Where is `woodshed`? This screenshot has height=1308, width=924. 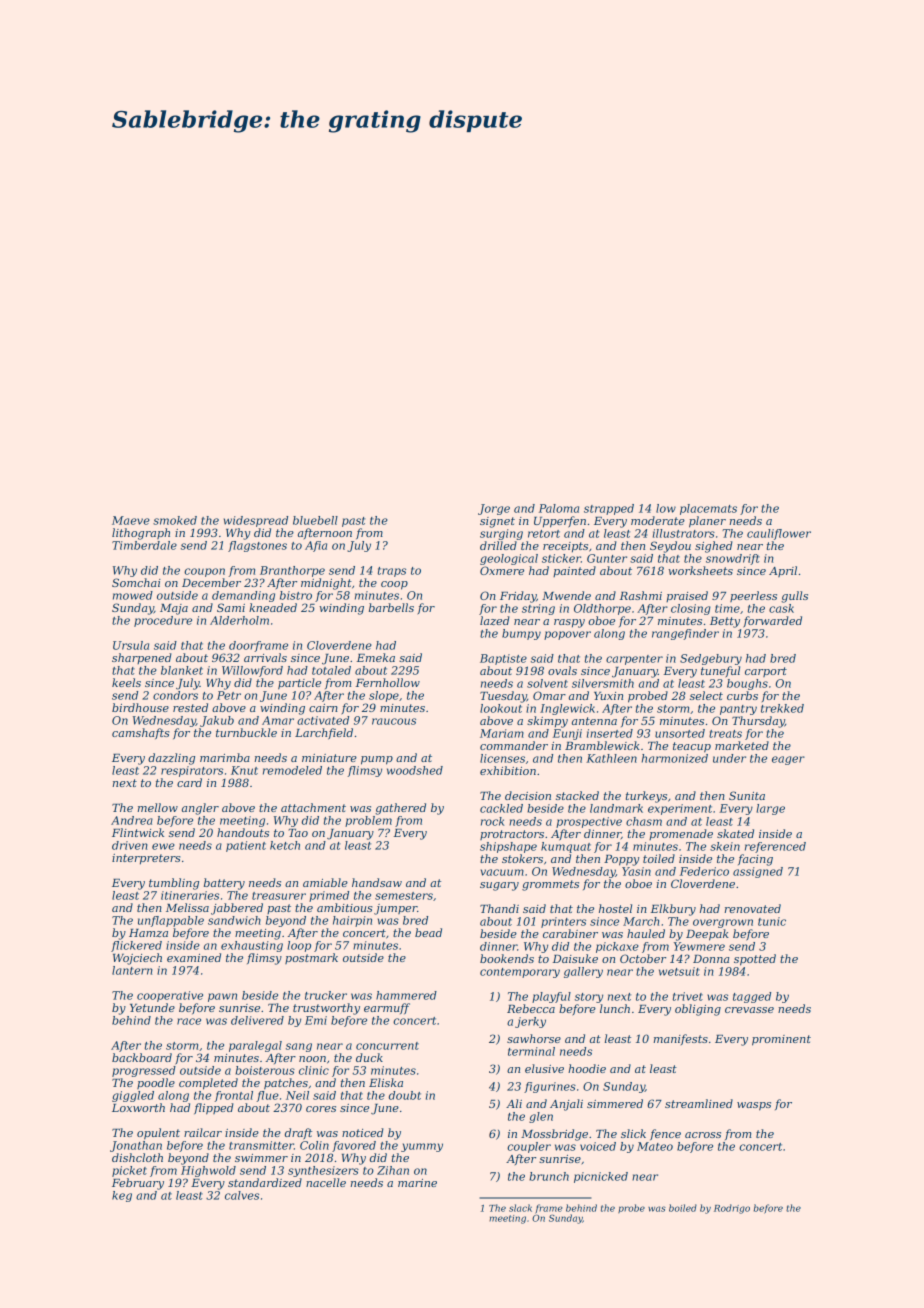
woodshed is located at coordinates (415, 770).
